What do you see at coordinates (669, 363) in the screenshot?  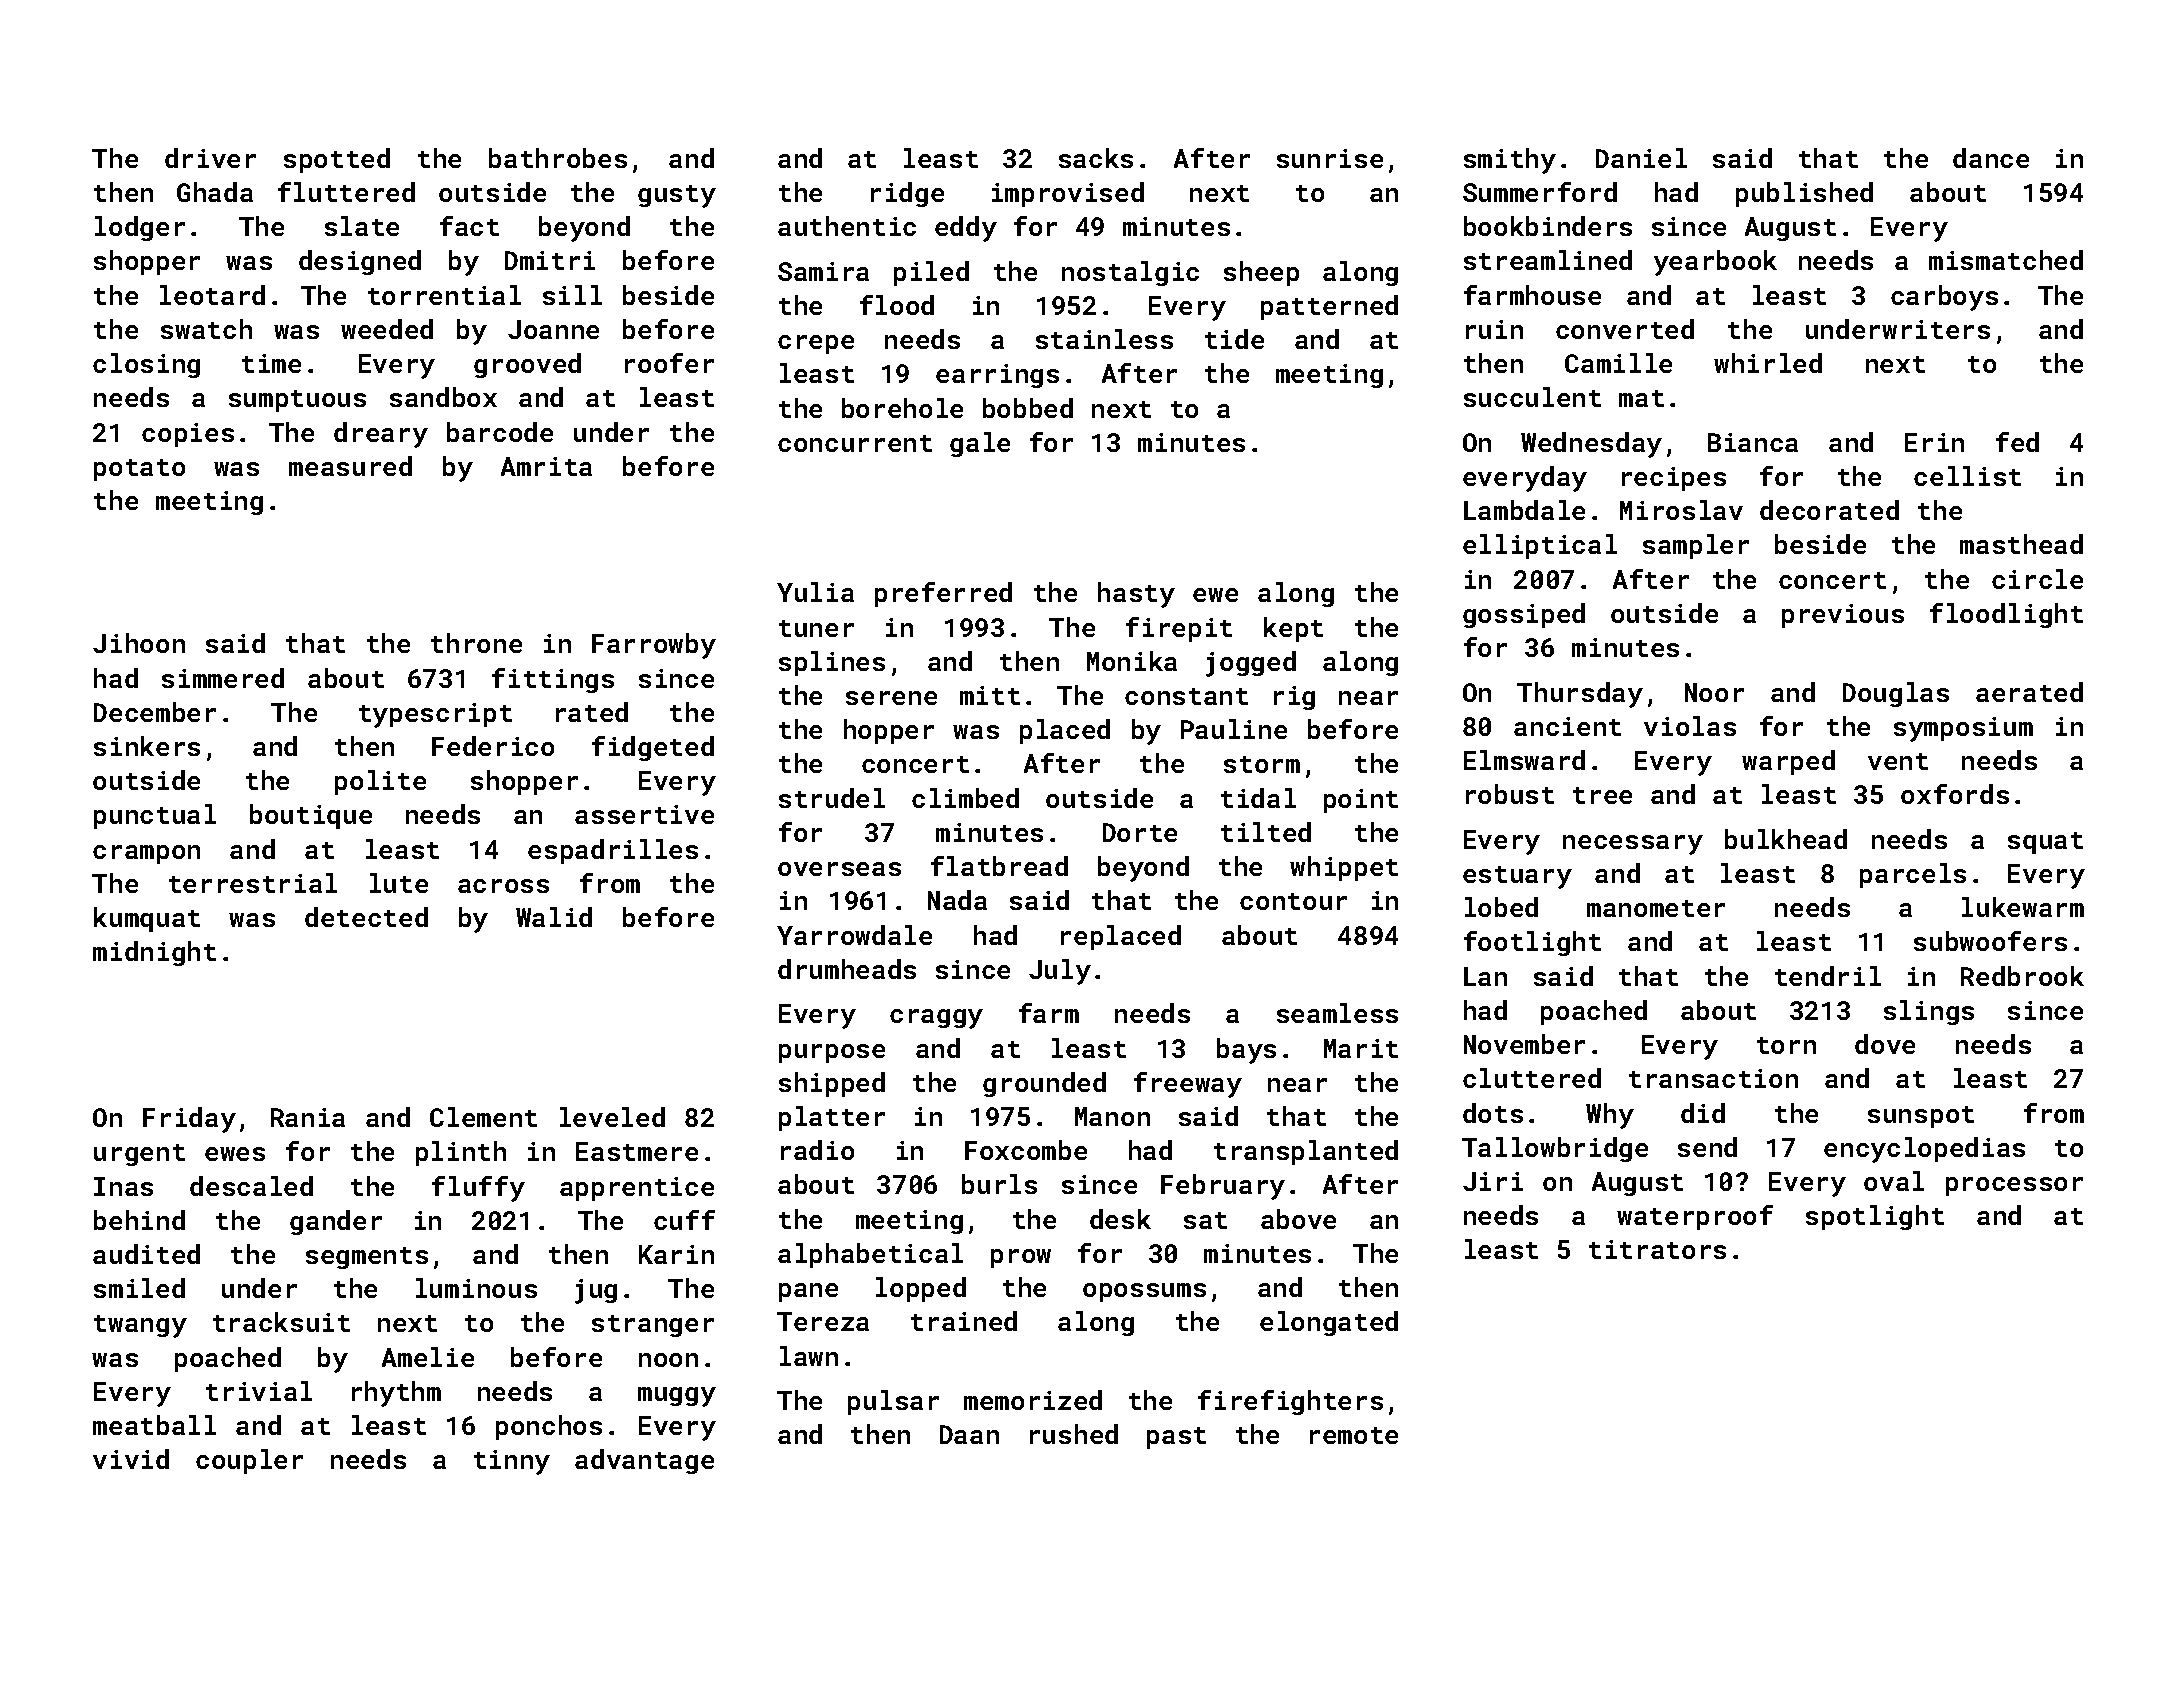 I see `roofer` at bounding box center [669, 363].
